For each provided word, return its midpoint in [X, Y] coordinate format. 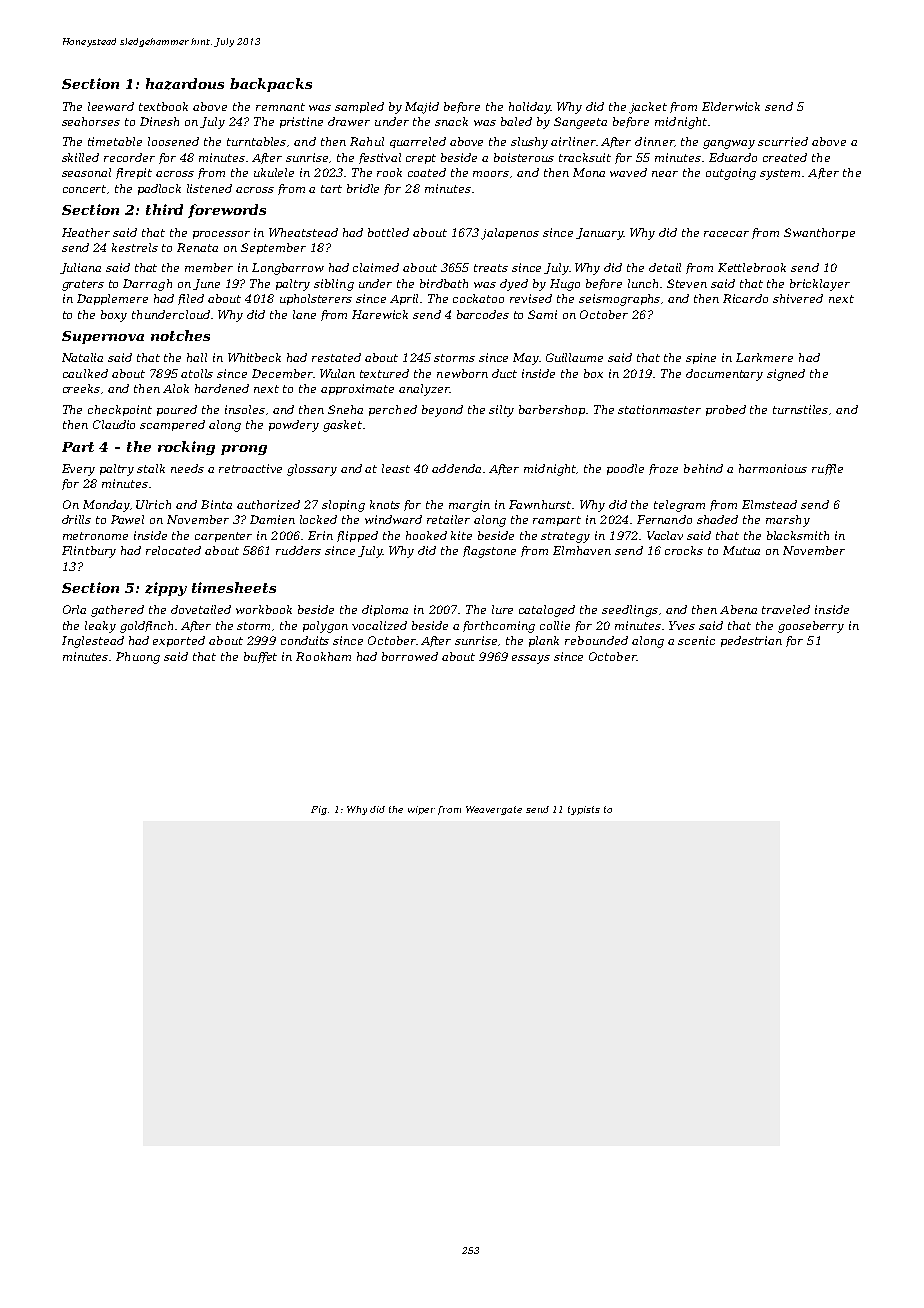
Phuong [138, 658]
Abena [738, 609]
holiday [530, 108]
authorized [268, 504]
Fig [319, 810]
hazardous [185, 84]
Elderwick [731, 106]
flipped [357, 536]
